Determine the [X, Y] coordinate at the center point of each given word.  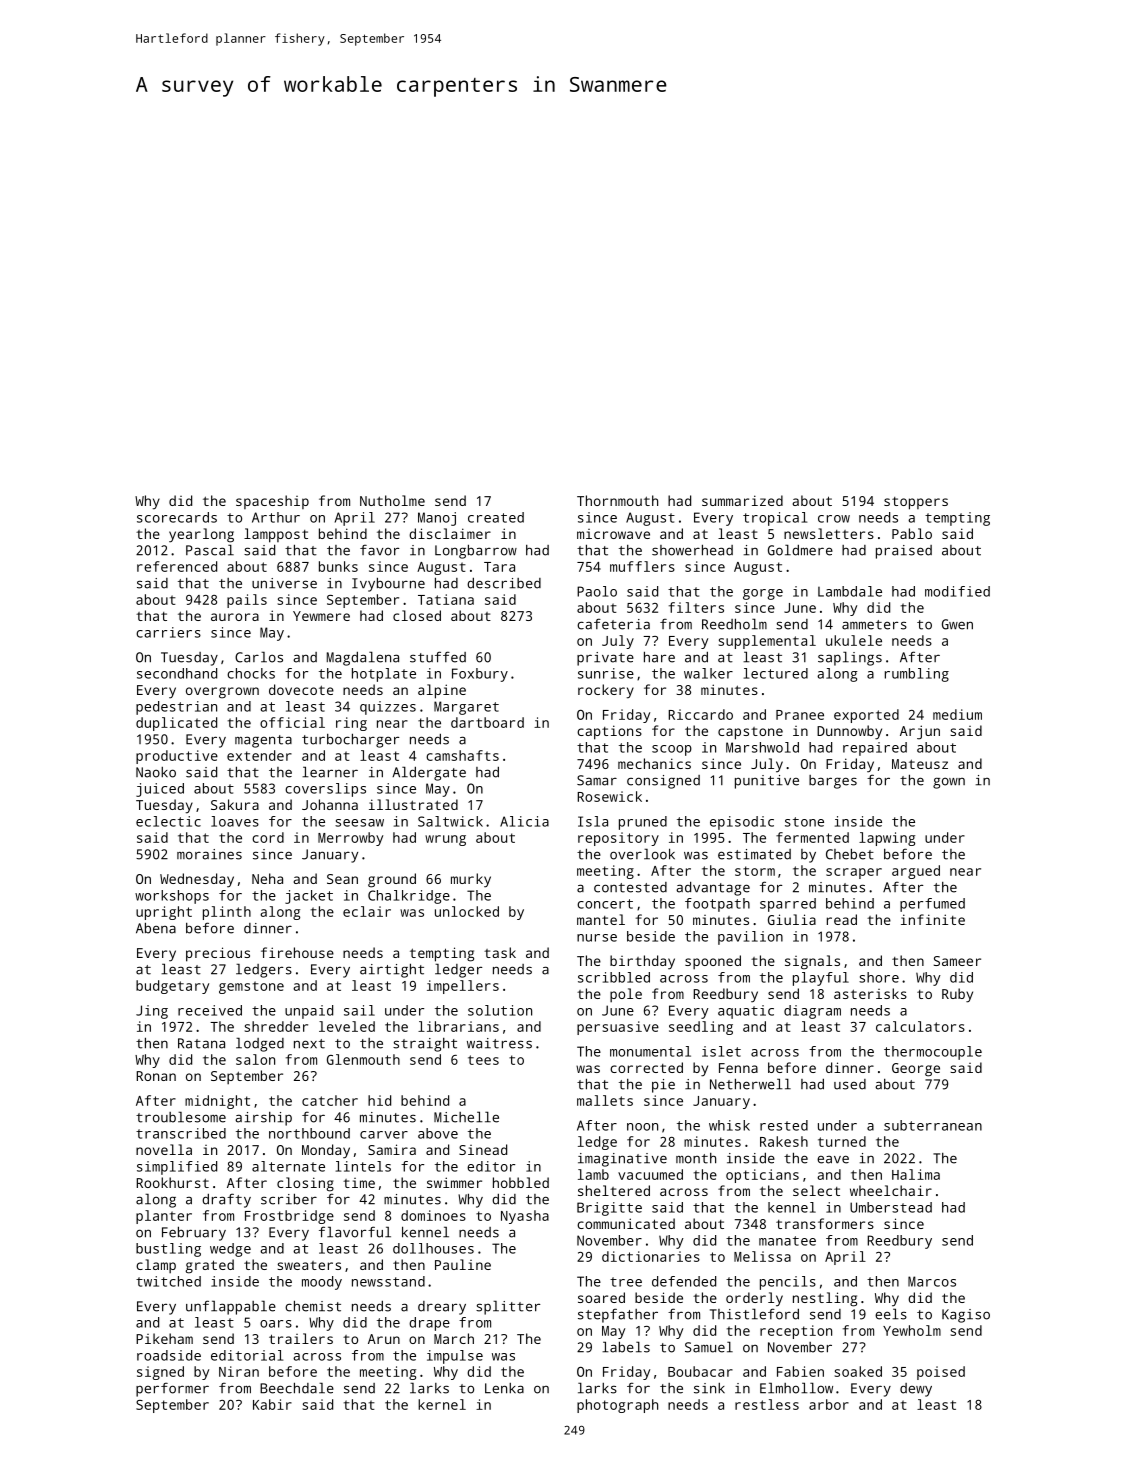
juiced [160, 790]
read [842, 919]
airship [263, 1119]
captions [609, 732]
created [496, 517]
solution [500, 1010]
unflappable [231, 1307]
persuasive [618, 1028]
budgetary [172, 987]
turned [842, 1141]
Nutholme [392, 500]
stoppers [916, 503]
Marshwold [762, 747]
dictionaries [651, 1256]
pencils [788, 1283]
